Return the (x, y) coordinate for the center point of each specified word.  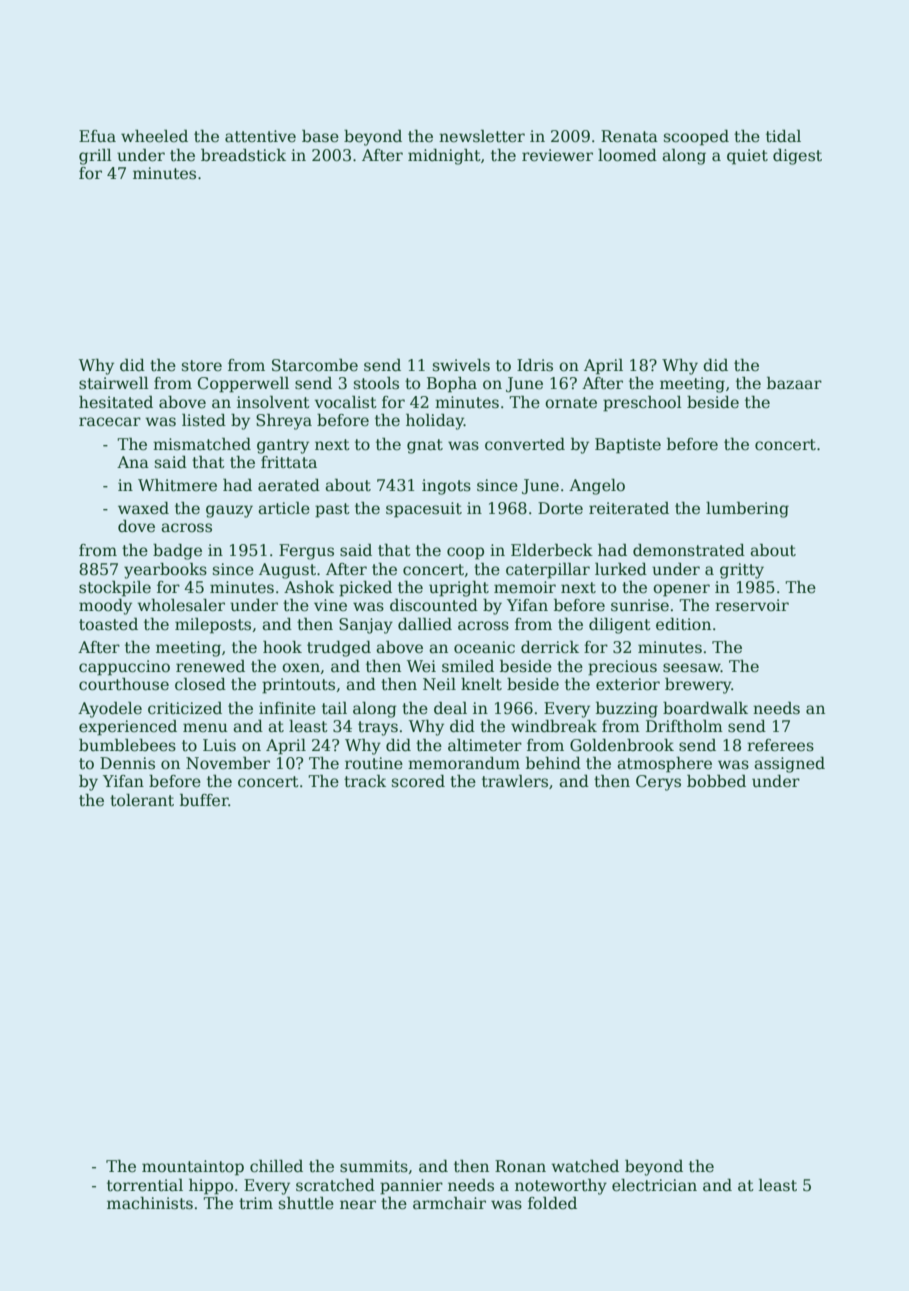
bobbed (716, 781)
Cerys (658, 783)
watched (585, 1166)
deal (450, 708)
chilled (276, 1166)
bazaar (794, 383)
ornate (571, 403)
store (202, 366)
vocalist (346, 402)
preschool (642, 404)
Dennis (127, 763)
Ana (133, 462)
